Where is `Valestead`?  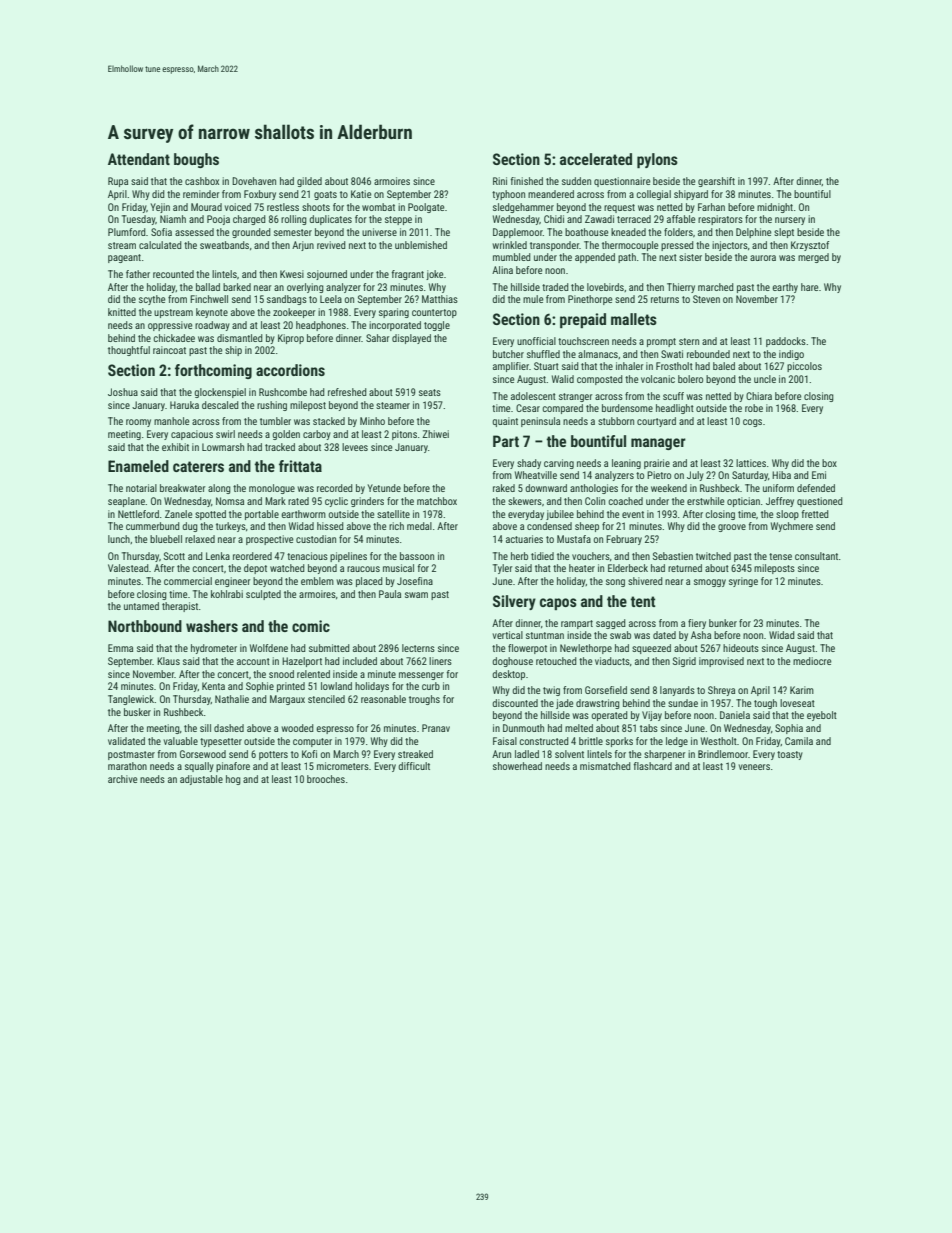
Valestead is located at coordinates (128, 568).
